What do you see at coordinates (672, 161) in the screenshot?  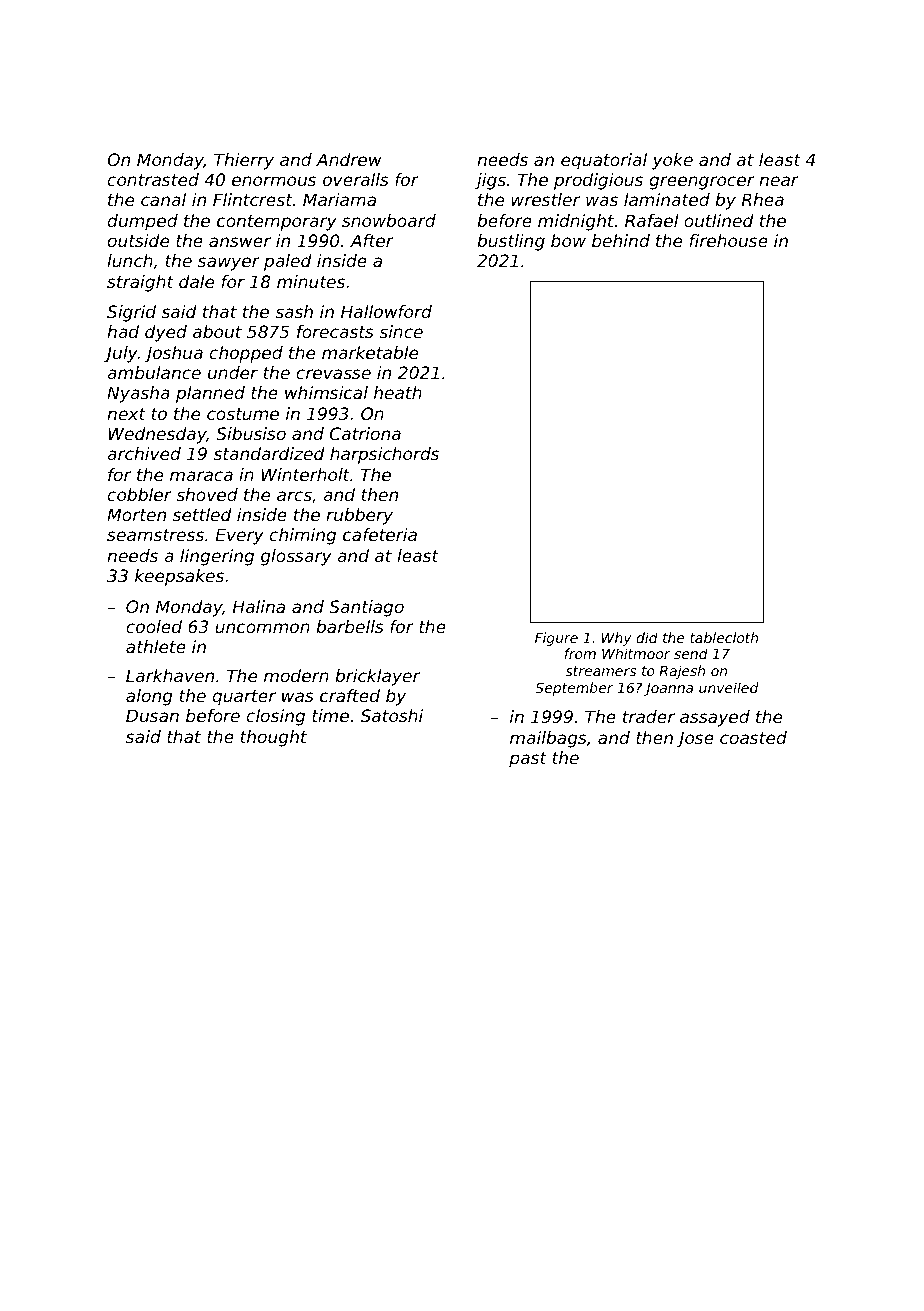 I see `yoke` at bounding box center [672, 161].
